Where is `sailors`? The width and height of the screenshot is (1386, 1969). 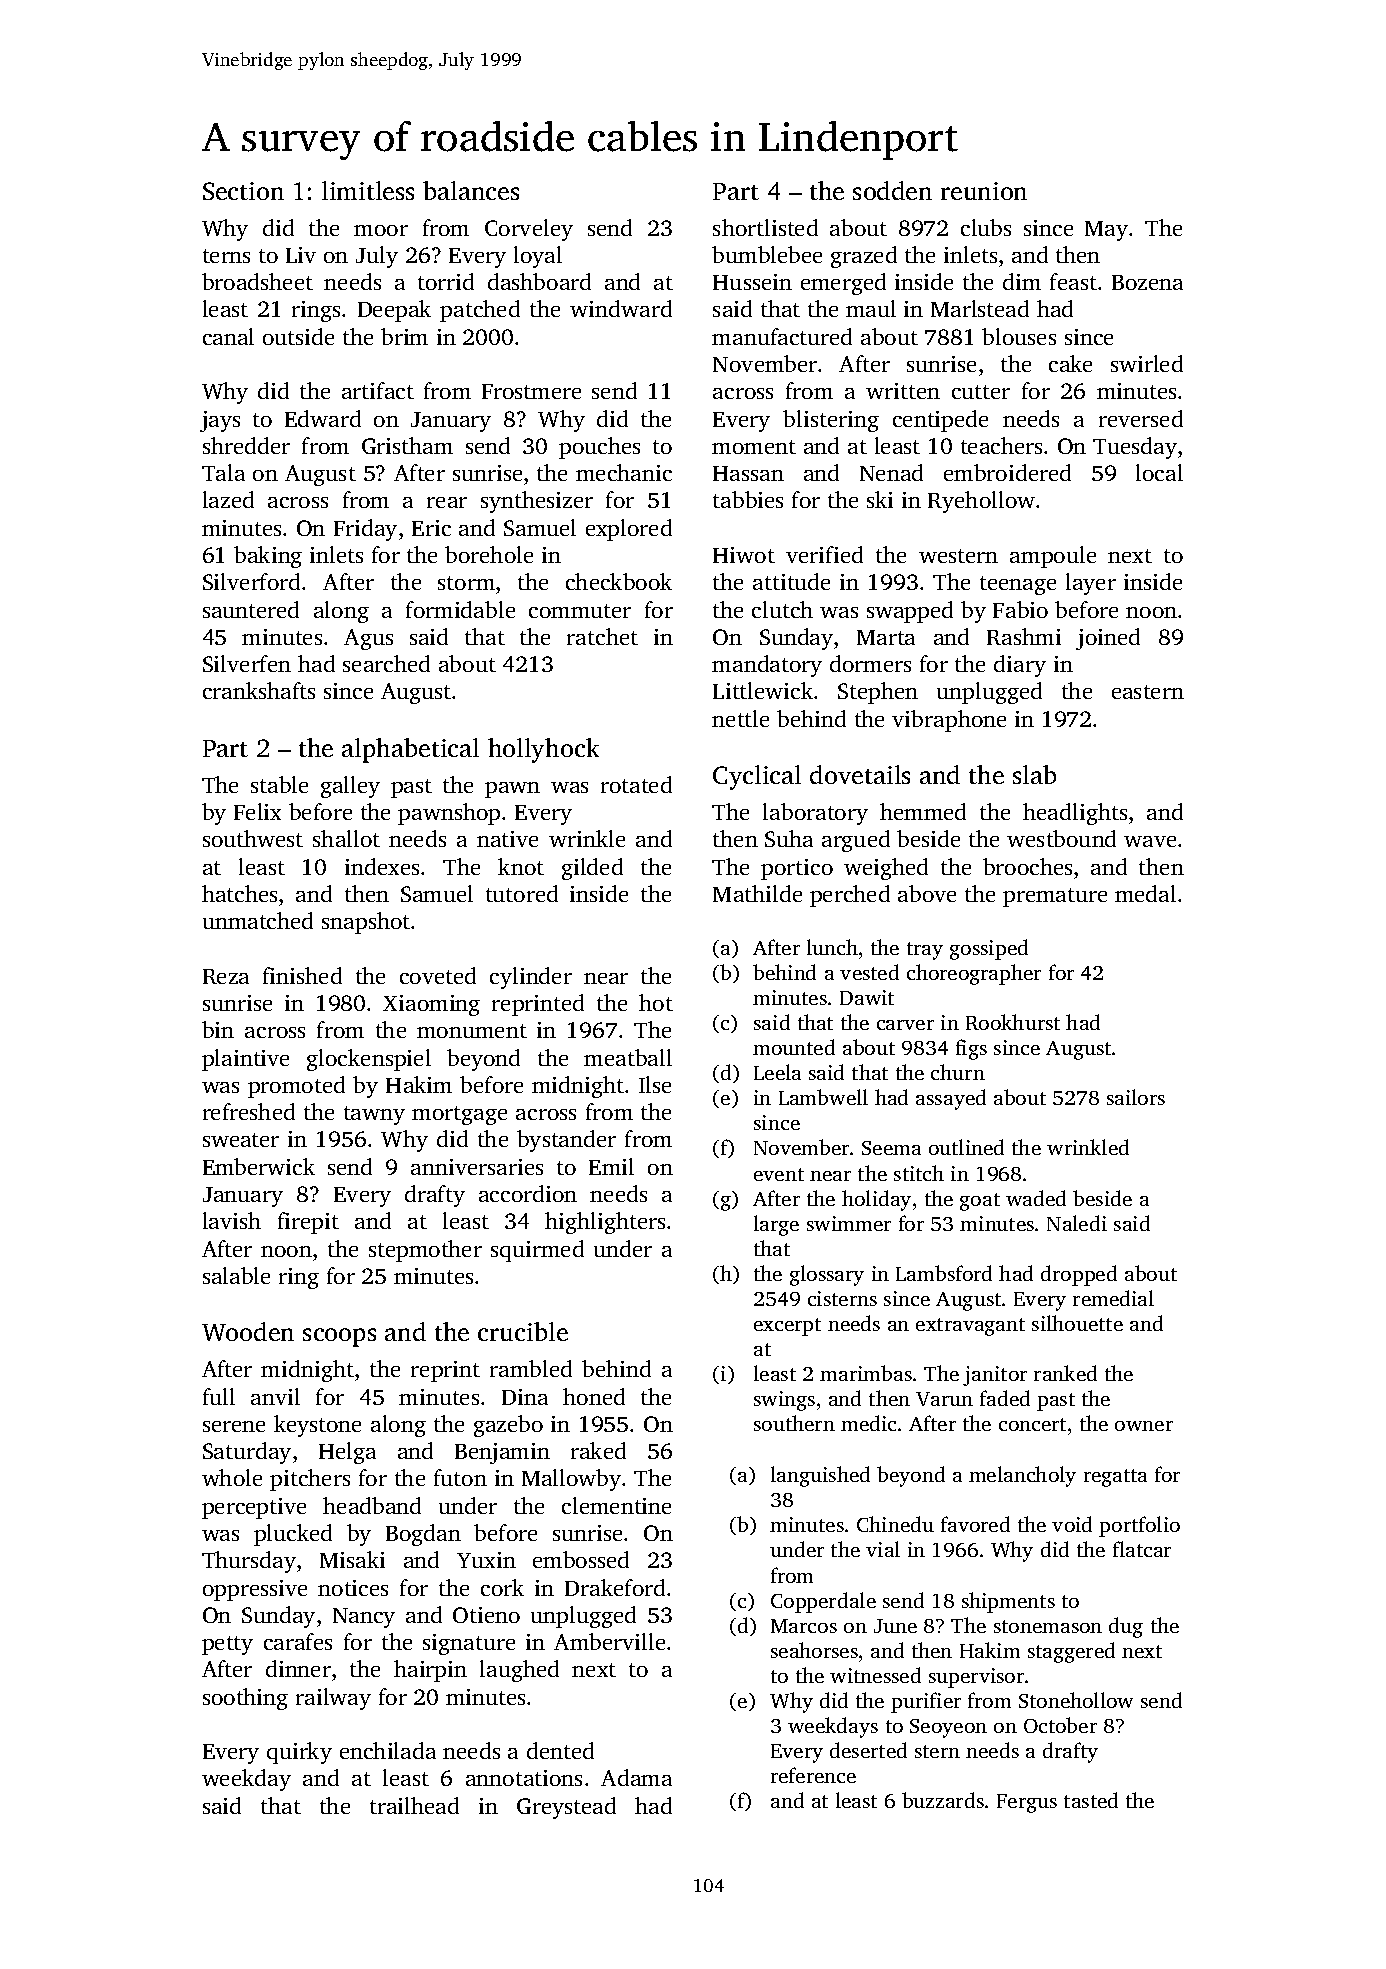
sailors is located at coordinates (1136, 1097).
